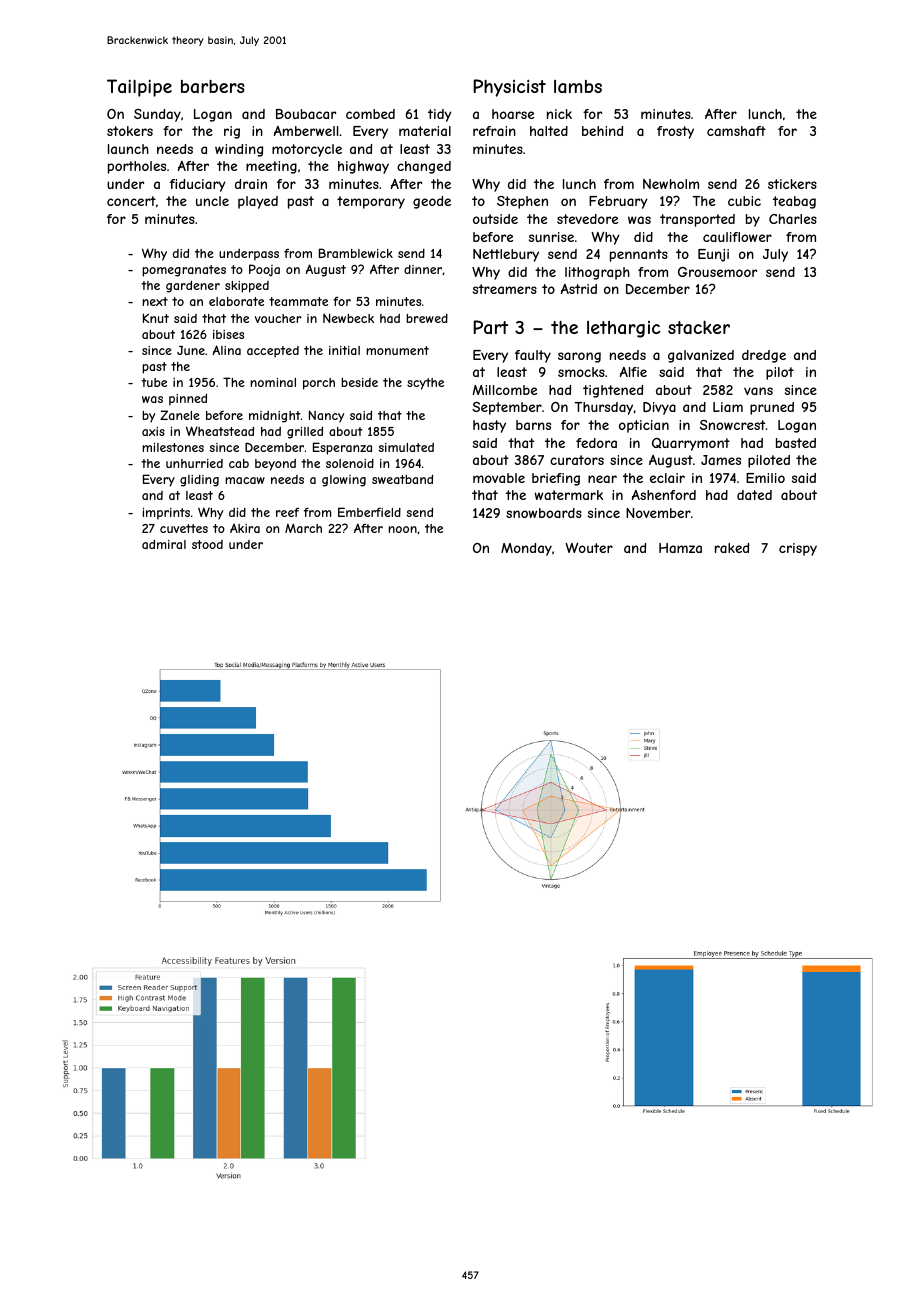 The width and height of the screenshot is (924, 1308). I want to click on admiral, so click(164, 544).
